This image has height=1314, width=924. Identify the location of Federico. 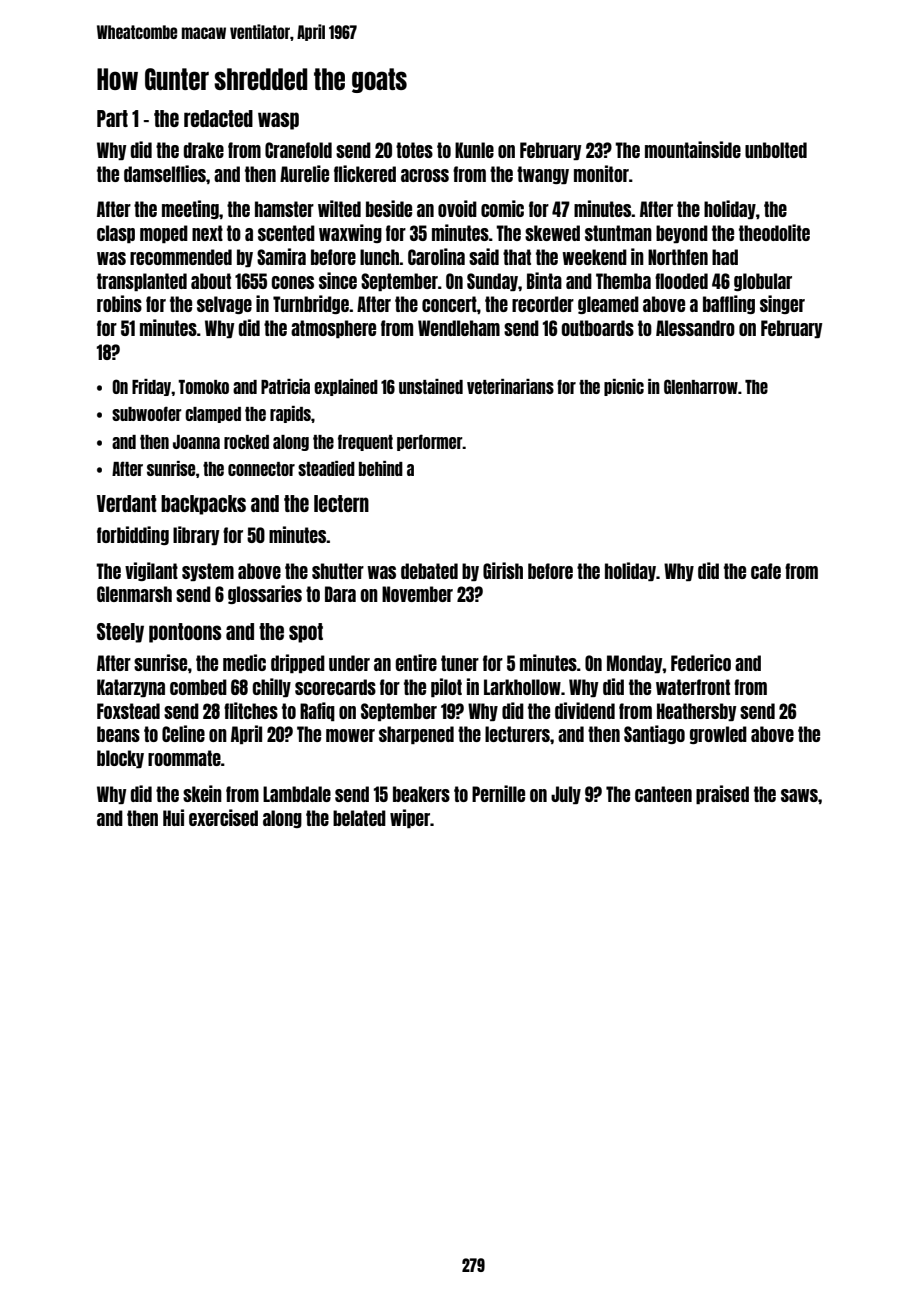
(701, 662).
